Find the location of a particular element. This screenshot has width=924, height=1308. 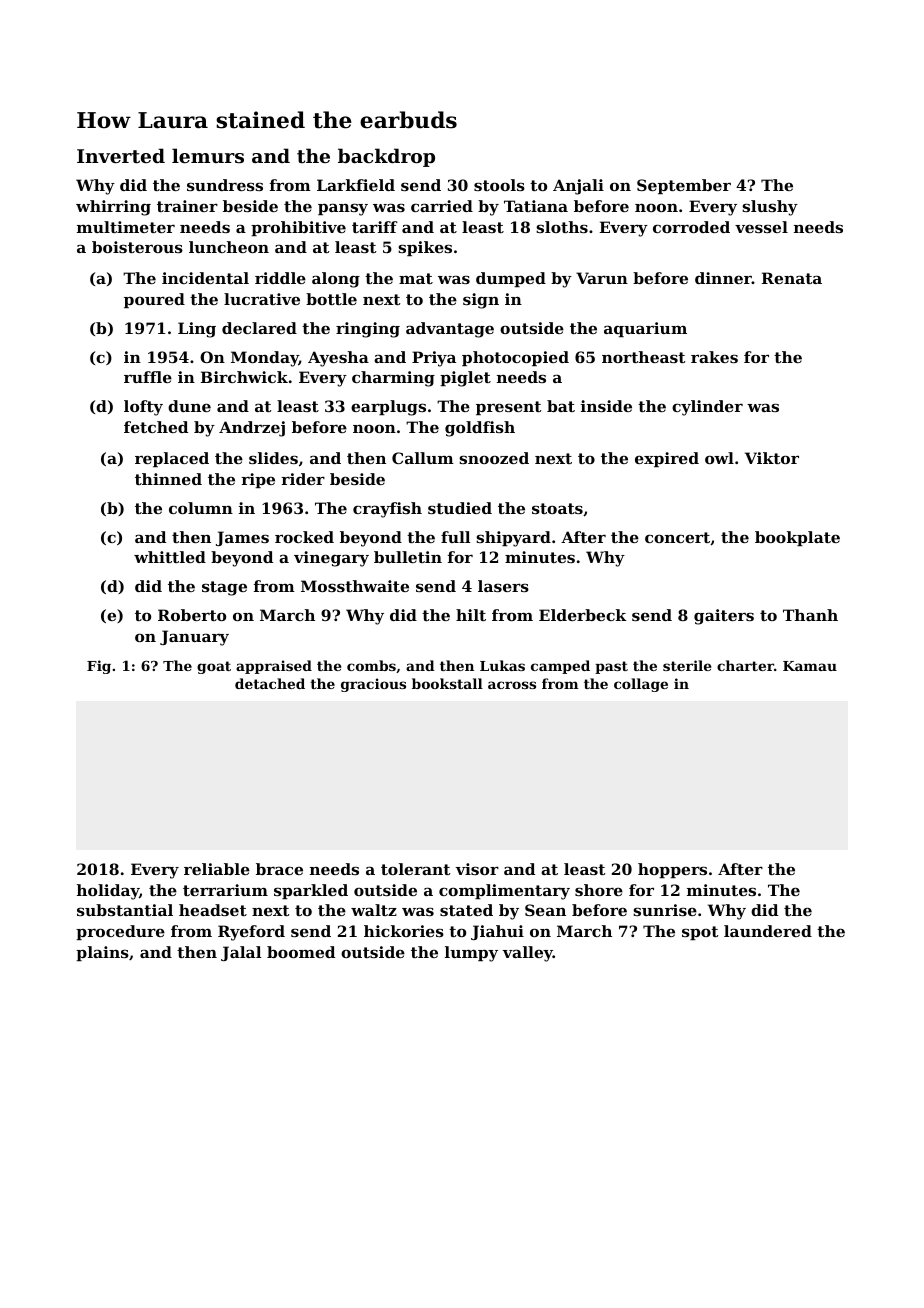

Larkfield is located at coordinates (356, 185).
